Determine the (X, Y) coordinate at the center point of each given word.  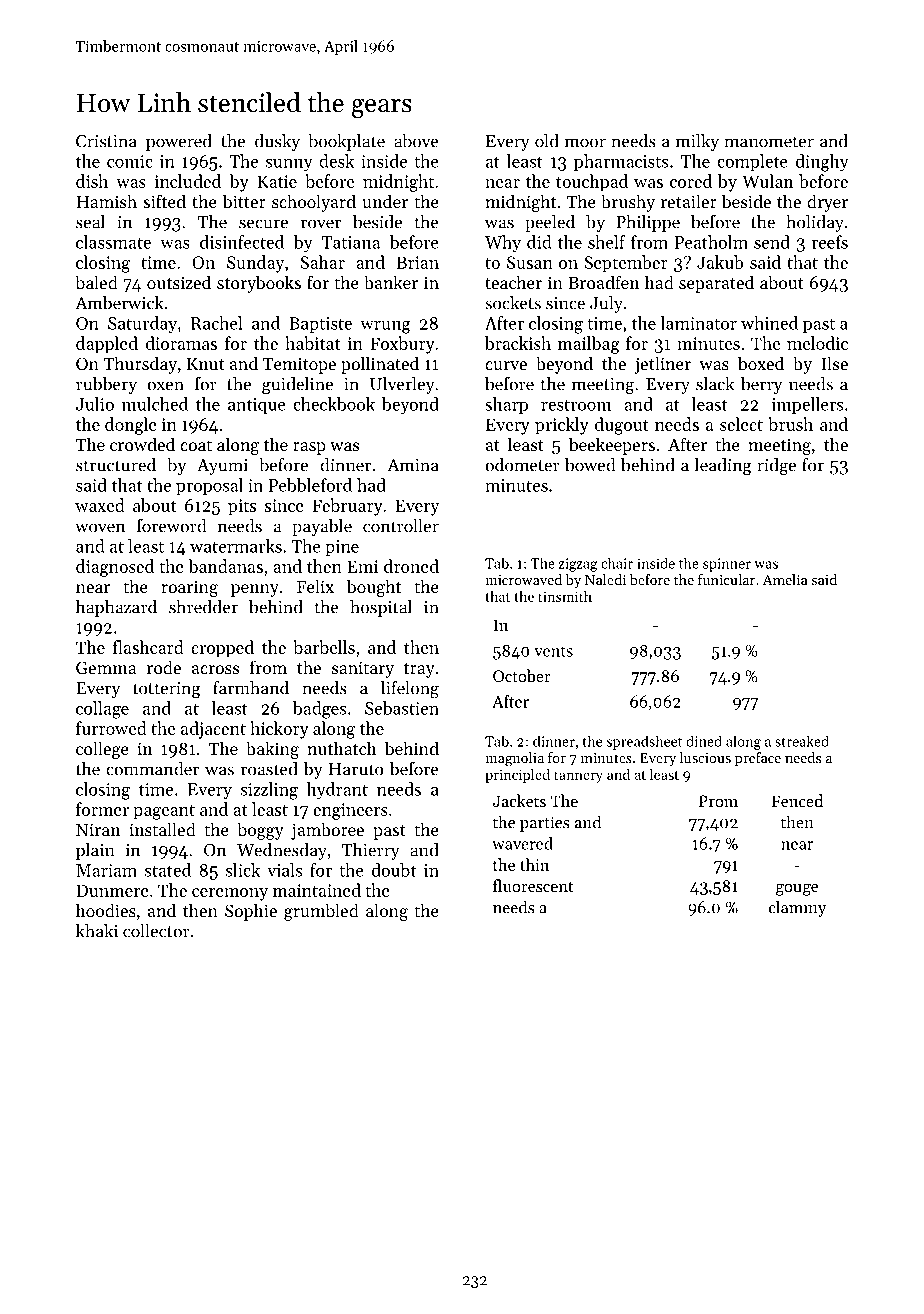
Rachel (216, 323)
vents (553, 651)
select (741, 424)
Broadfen (604, 282)
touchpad (592, 183)
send (772, 242)
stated (168, 870)
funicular (726, 579)
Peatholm (711, 242)
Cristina (106, 141)
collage (102, 710)
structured (116, 465)
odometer (522, 465)
